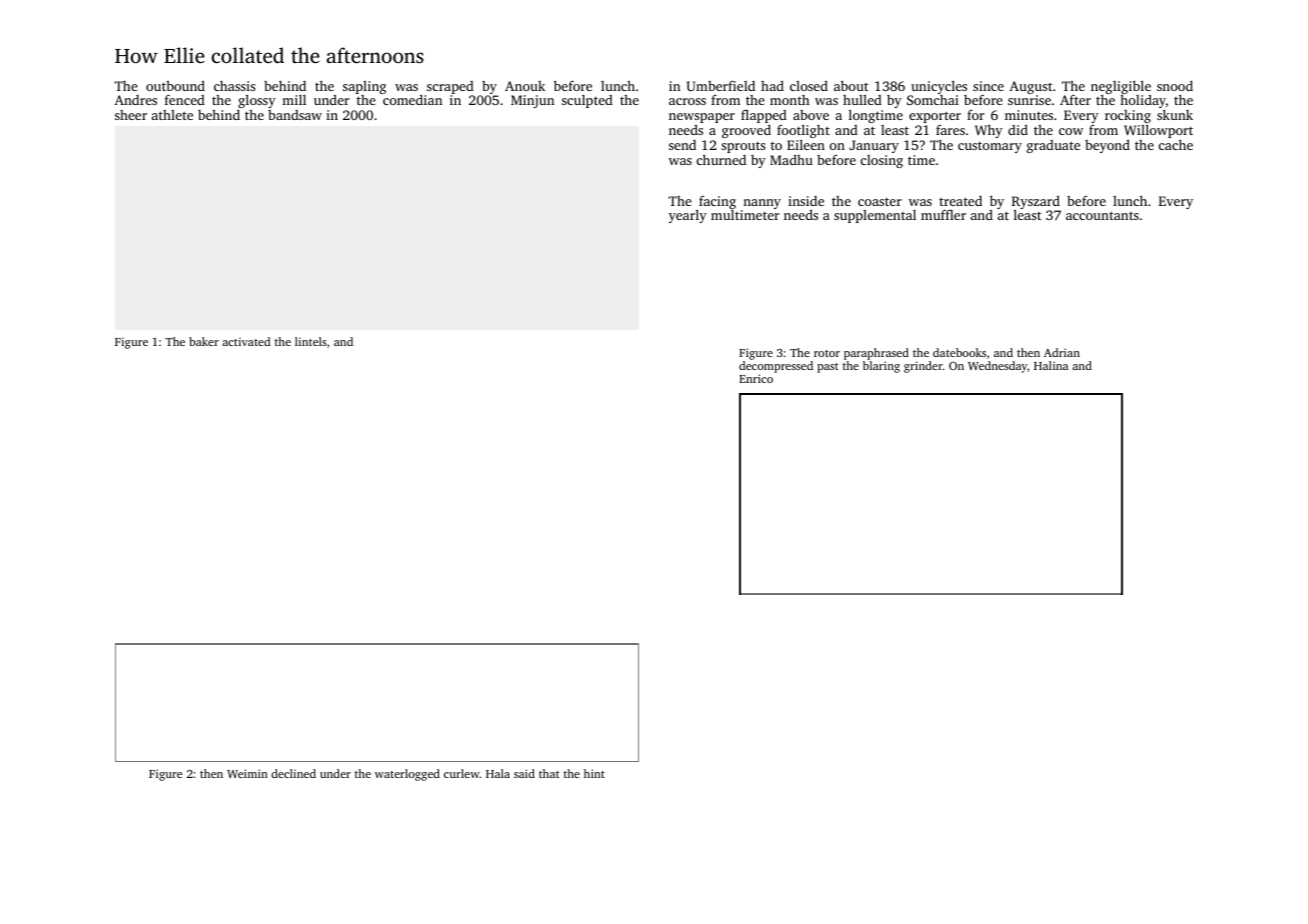 This document has width=1308, height=924. Describe the element at coordinates (988, 86) in the document. I see `since` at that location.
